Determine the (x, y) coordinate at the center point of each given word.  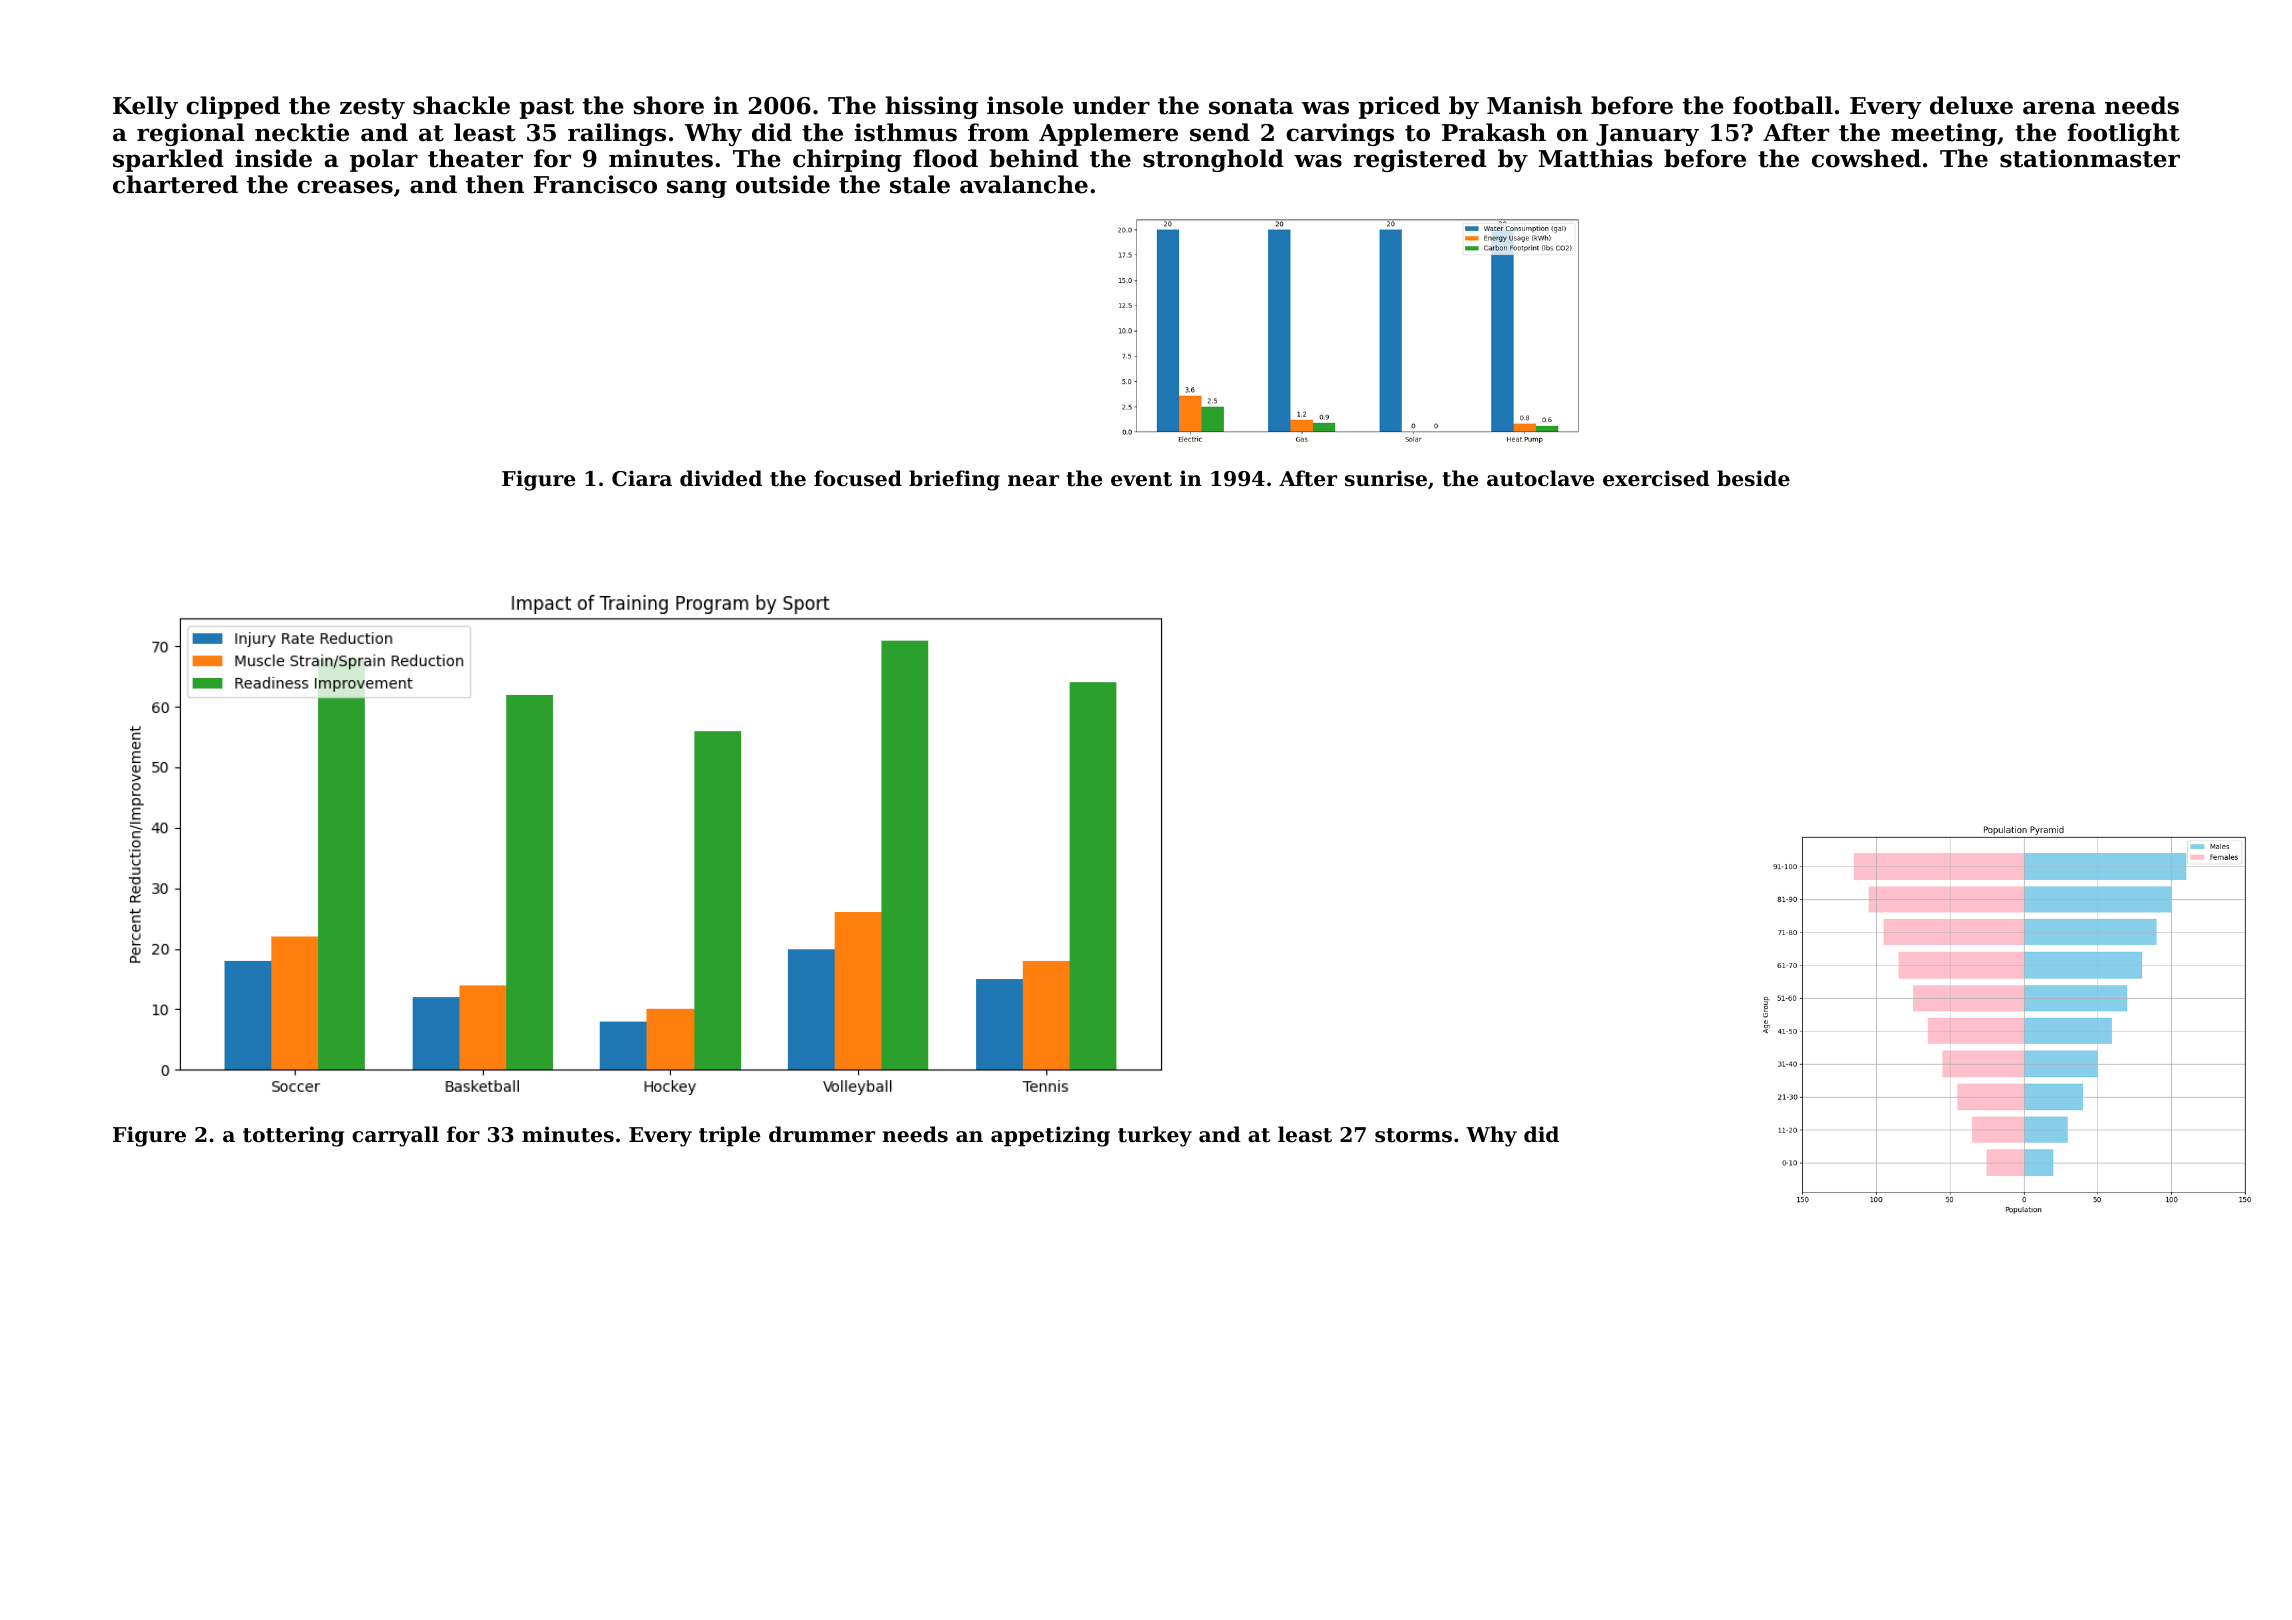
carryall (395, 1136)
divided (721, 478)
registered (1420, 160)
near (1033, 481)
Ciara (642, 478)
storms (1413, 1135)
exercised (1656, 478)
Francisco (595, 184)
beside (1753, 478)
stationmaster (2090, 158)
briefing (954, 480)
